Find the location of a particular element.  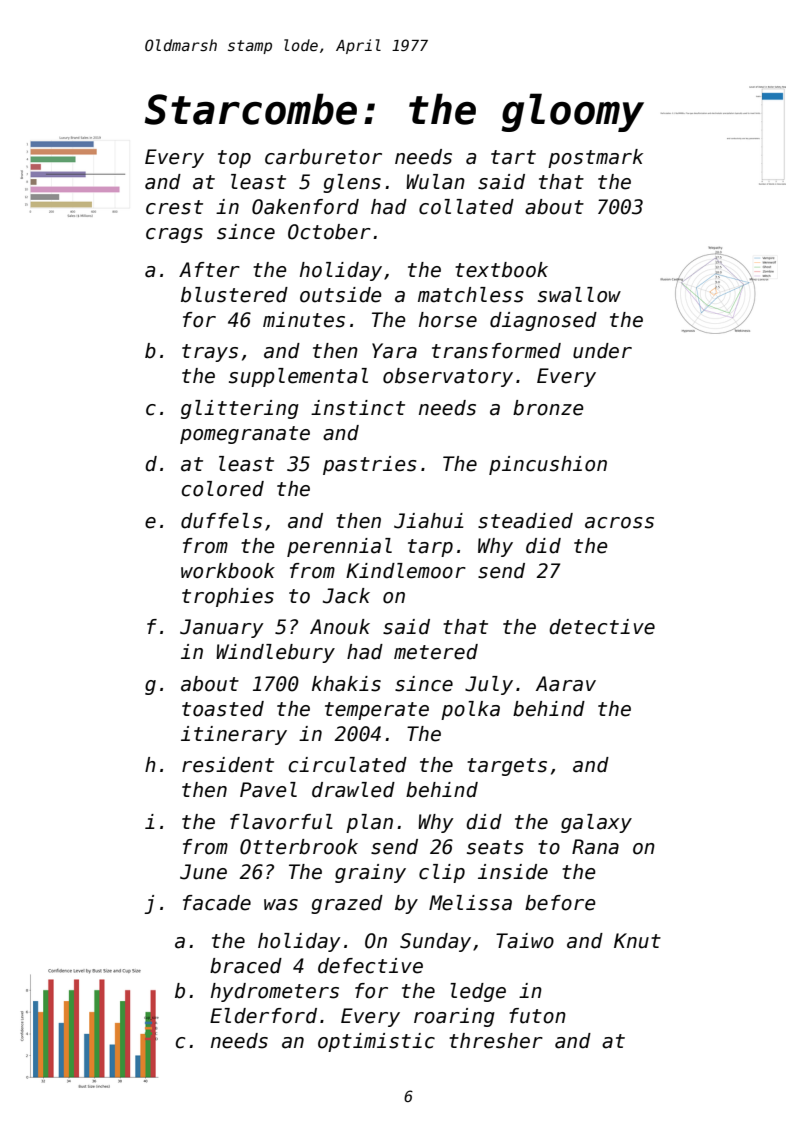

galaxy is located at coordinates (596, 823).
